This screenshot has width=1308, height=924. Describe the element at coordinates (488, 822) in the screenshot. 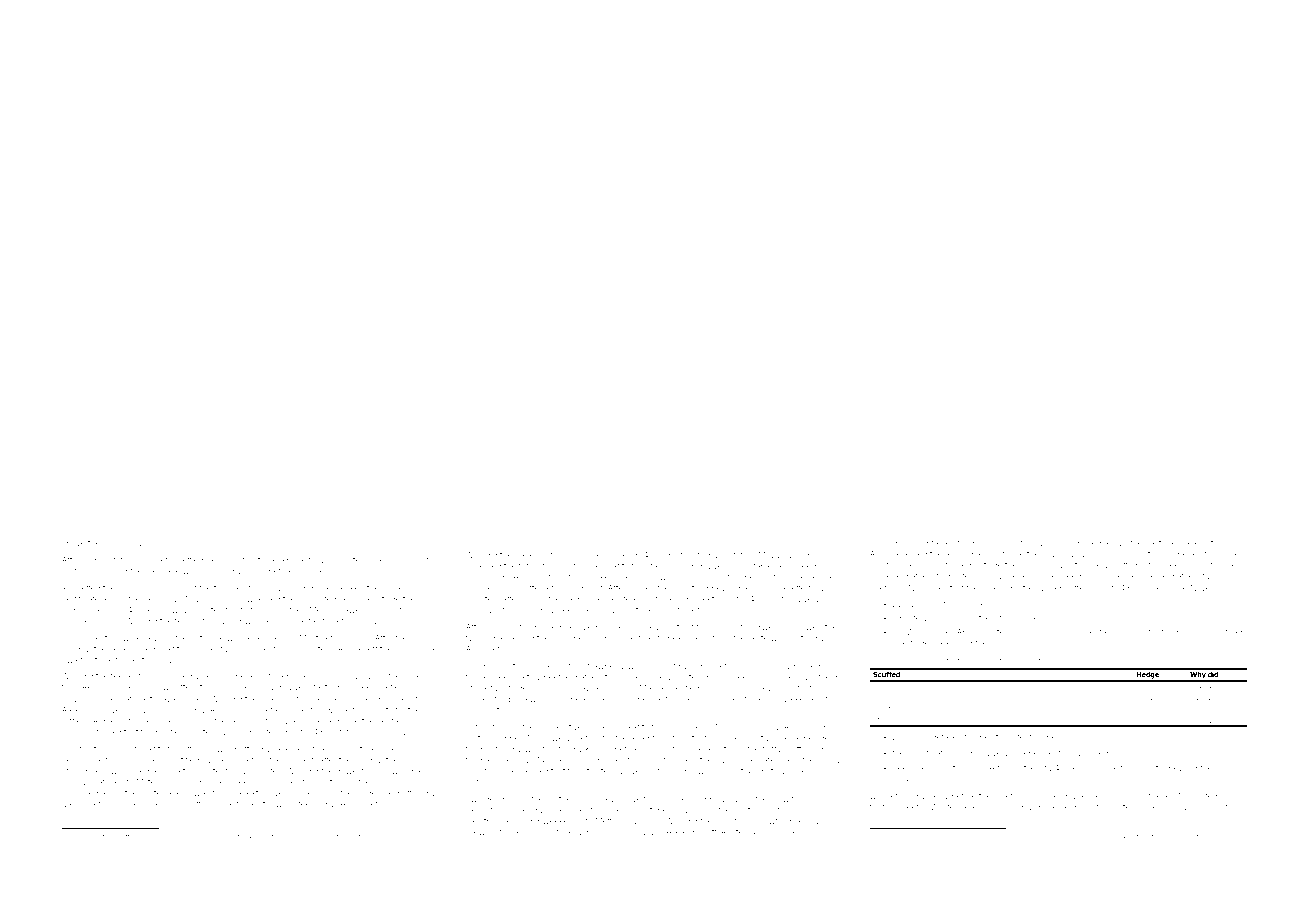

I see `Newtbridge` at that location.
